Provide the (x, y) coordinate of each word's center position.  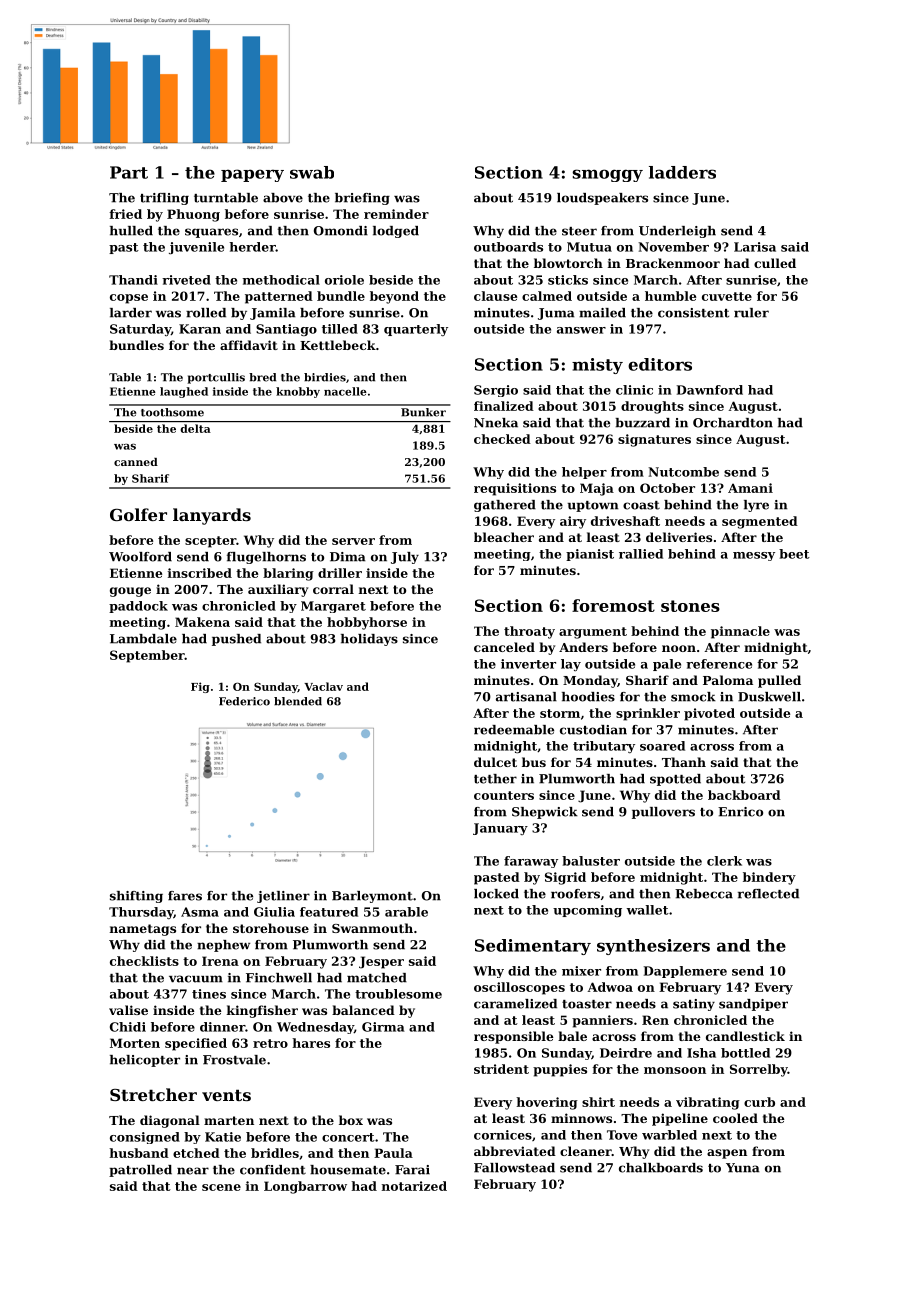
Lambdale (143, 639)
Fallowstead (514, 1168)
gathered (505, 506)
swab (312, 172)
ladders (682, 172)
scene (221, 1187)
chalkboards (661, 1168)
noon (679, 648)
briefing (362, 199)
